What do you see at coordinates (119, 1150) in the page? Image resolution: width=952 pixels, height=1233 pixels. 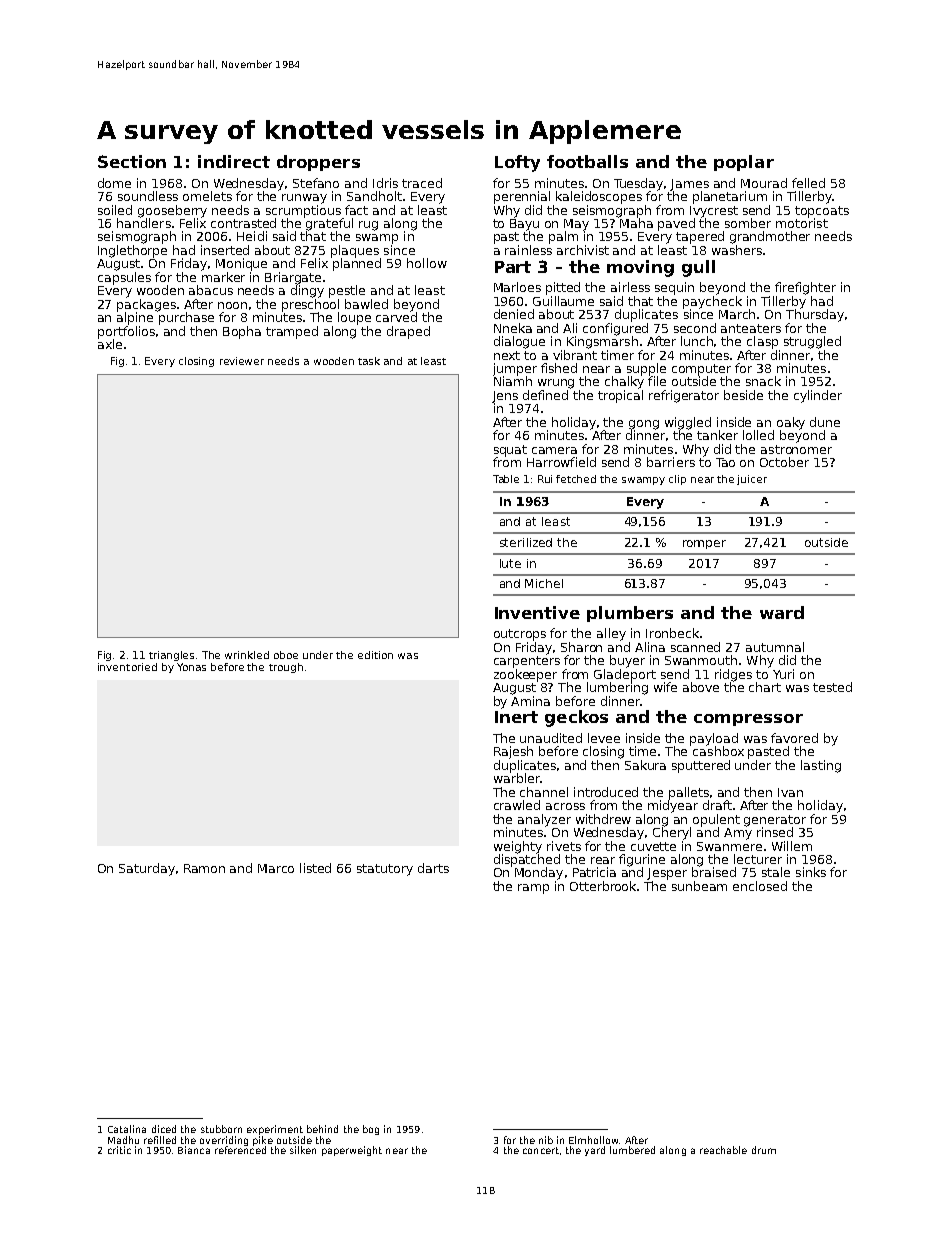 I see `critic` at bounding box center [119, 1150].
